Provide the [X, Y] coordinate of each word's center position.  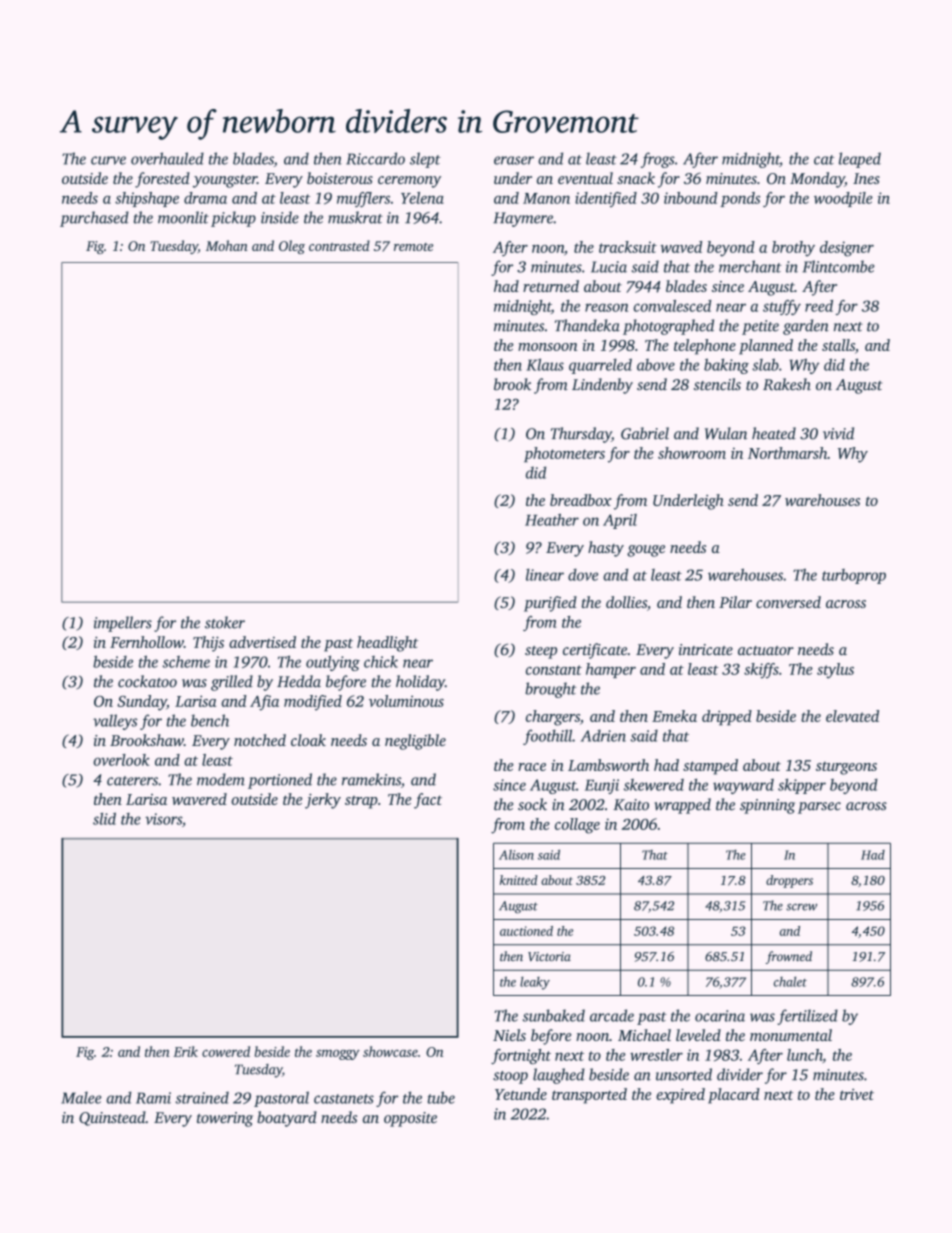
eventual [585, 178]
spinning [767, 806]
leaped [860, 160]
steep [541, 652]
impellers [123, 624]
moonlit [183, 217]
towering [225, 1119]
